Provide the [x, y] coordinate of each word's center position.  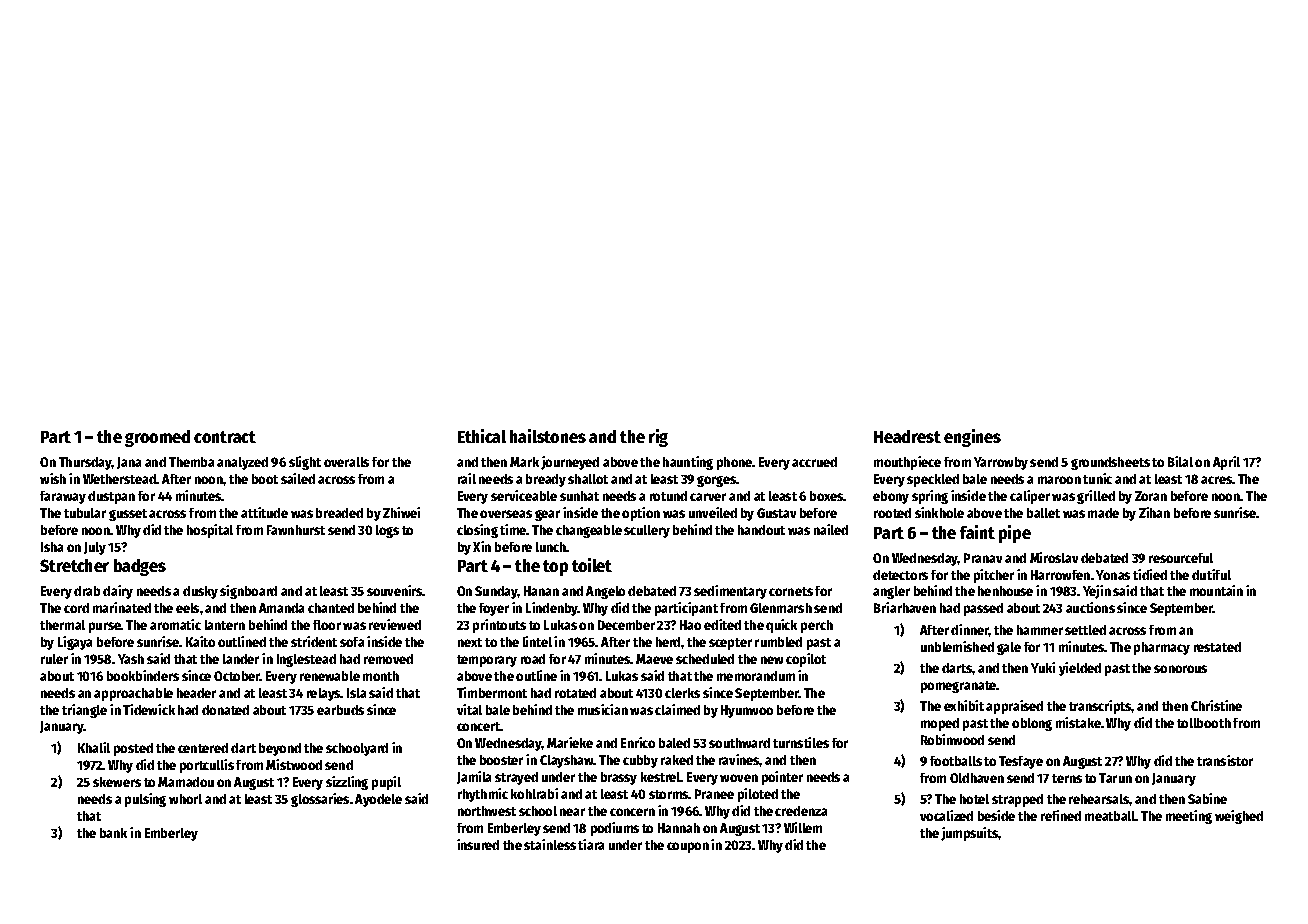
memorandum [756, 676]
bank [113, 833]
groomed [157, 438]
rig [658, 438]
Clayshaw [567, 761]
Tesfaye [1021, 762]
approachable [133, 694]
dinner [970, 629]
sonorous [1180, 669]
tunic [1097, 478]
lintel [537, 641]
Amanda [281, 608]
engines [972, 438]
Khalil [94, 747]
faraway [63, 497]
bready [546, 480]
